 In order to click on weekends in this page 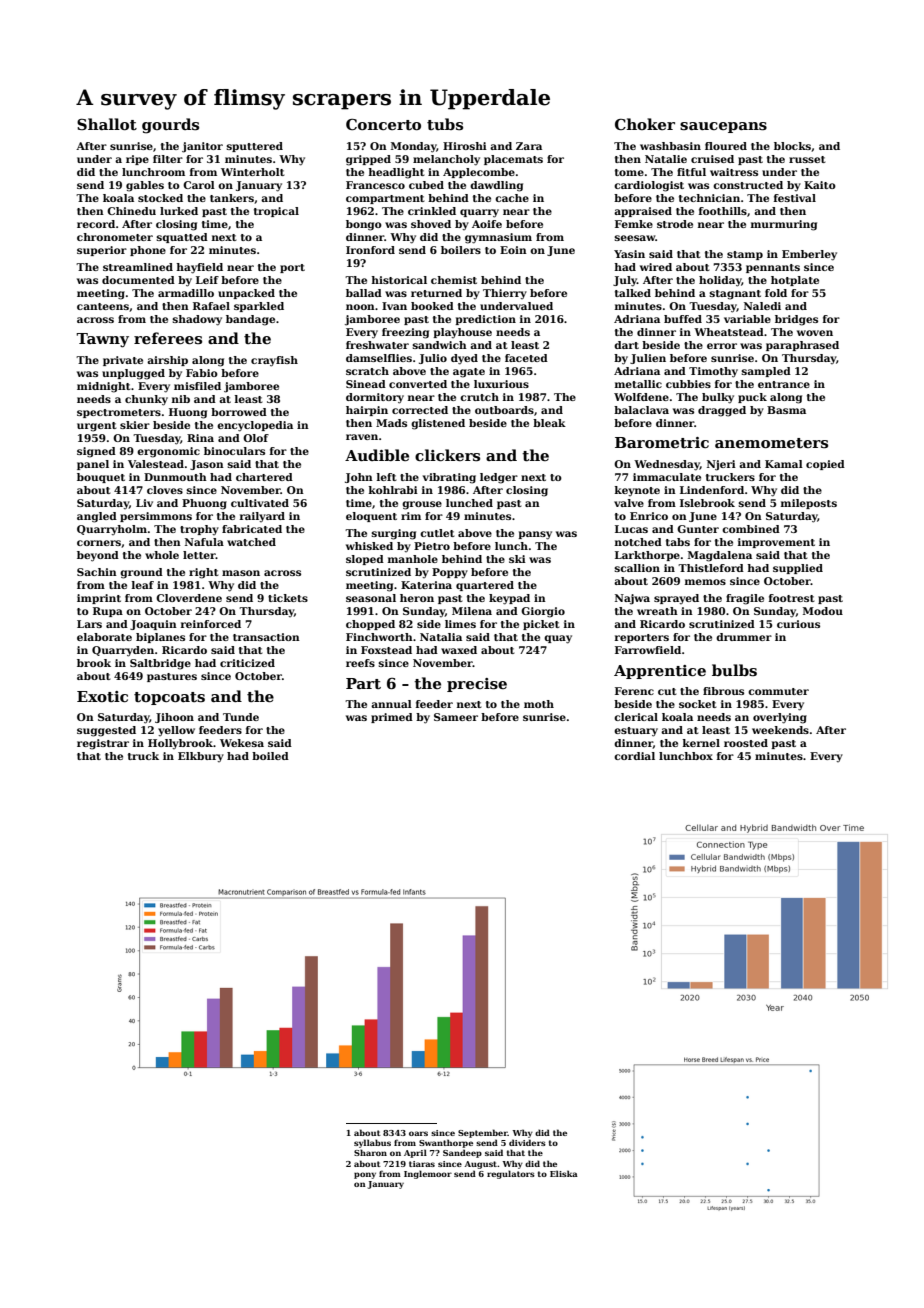, I will do `click(780, 730)`.
